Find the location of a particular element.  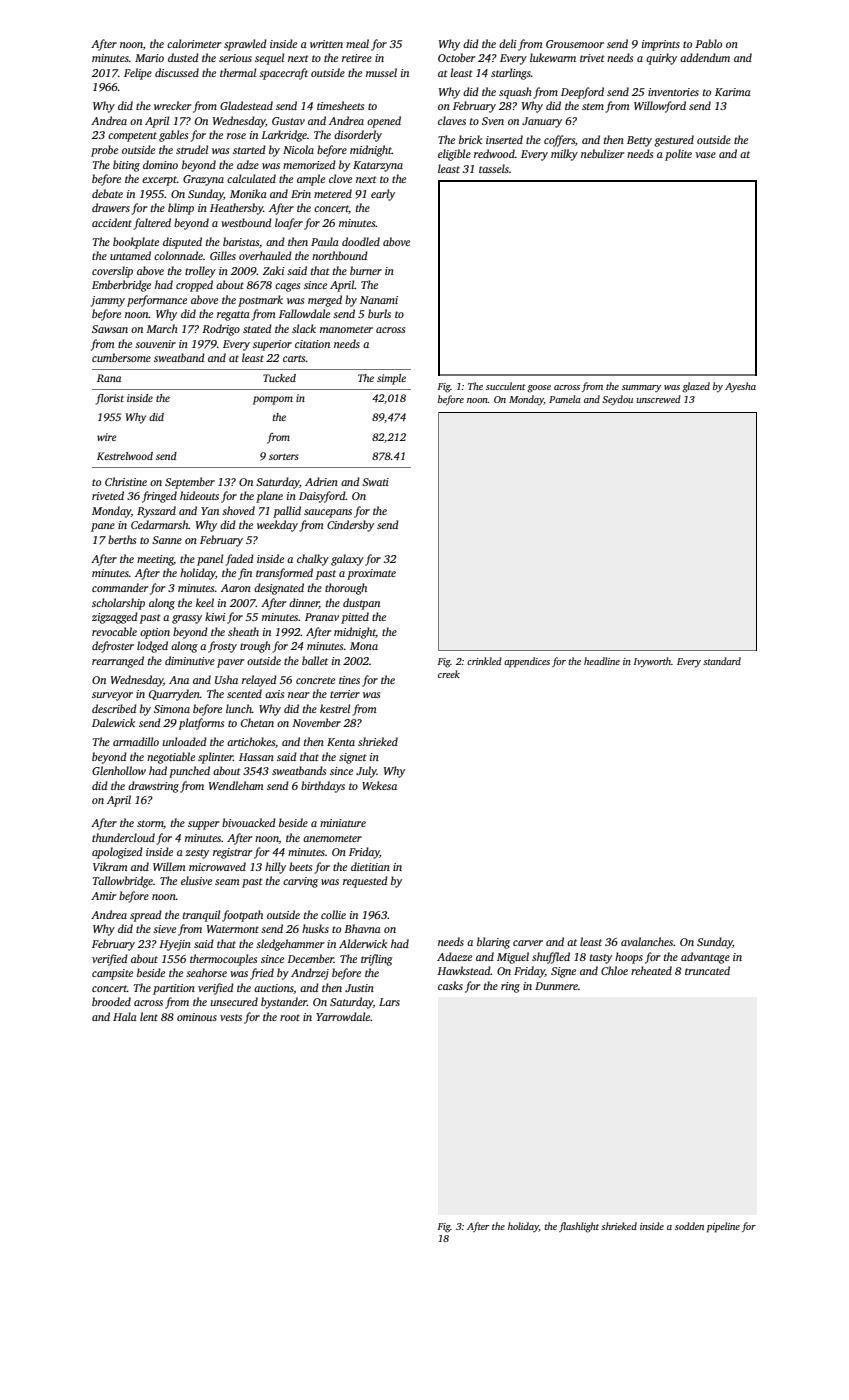

Grazyna is located at coordinates (203, 180).
